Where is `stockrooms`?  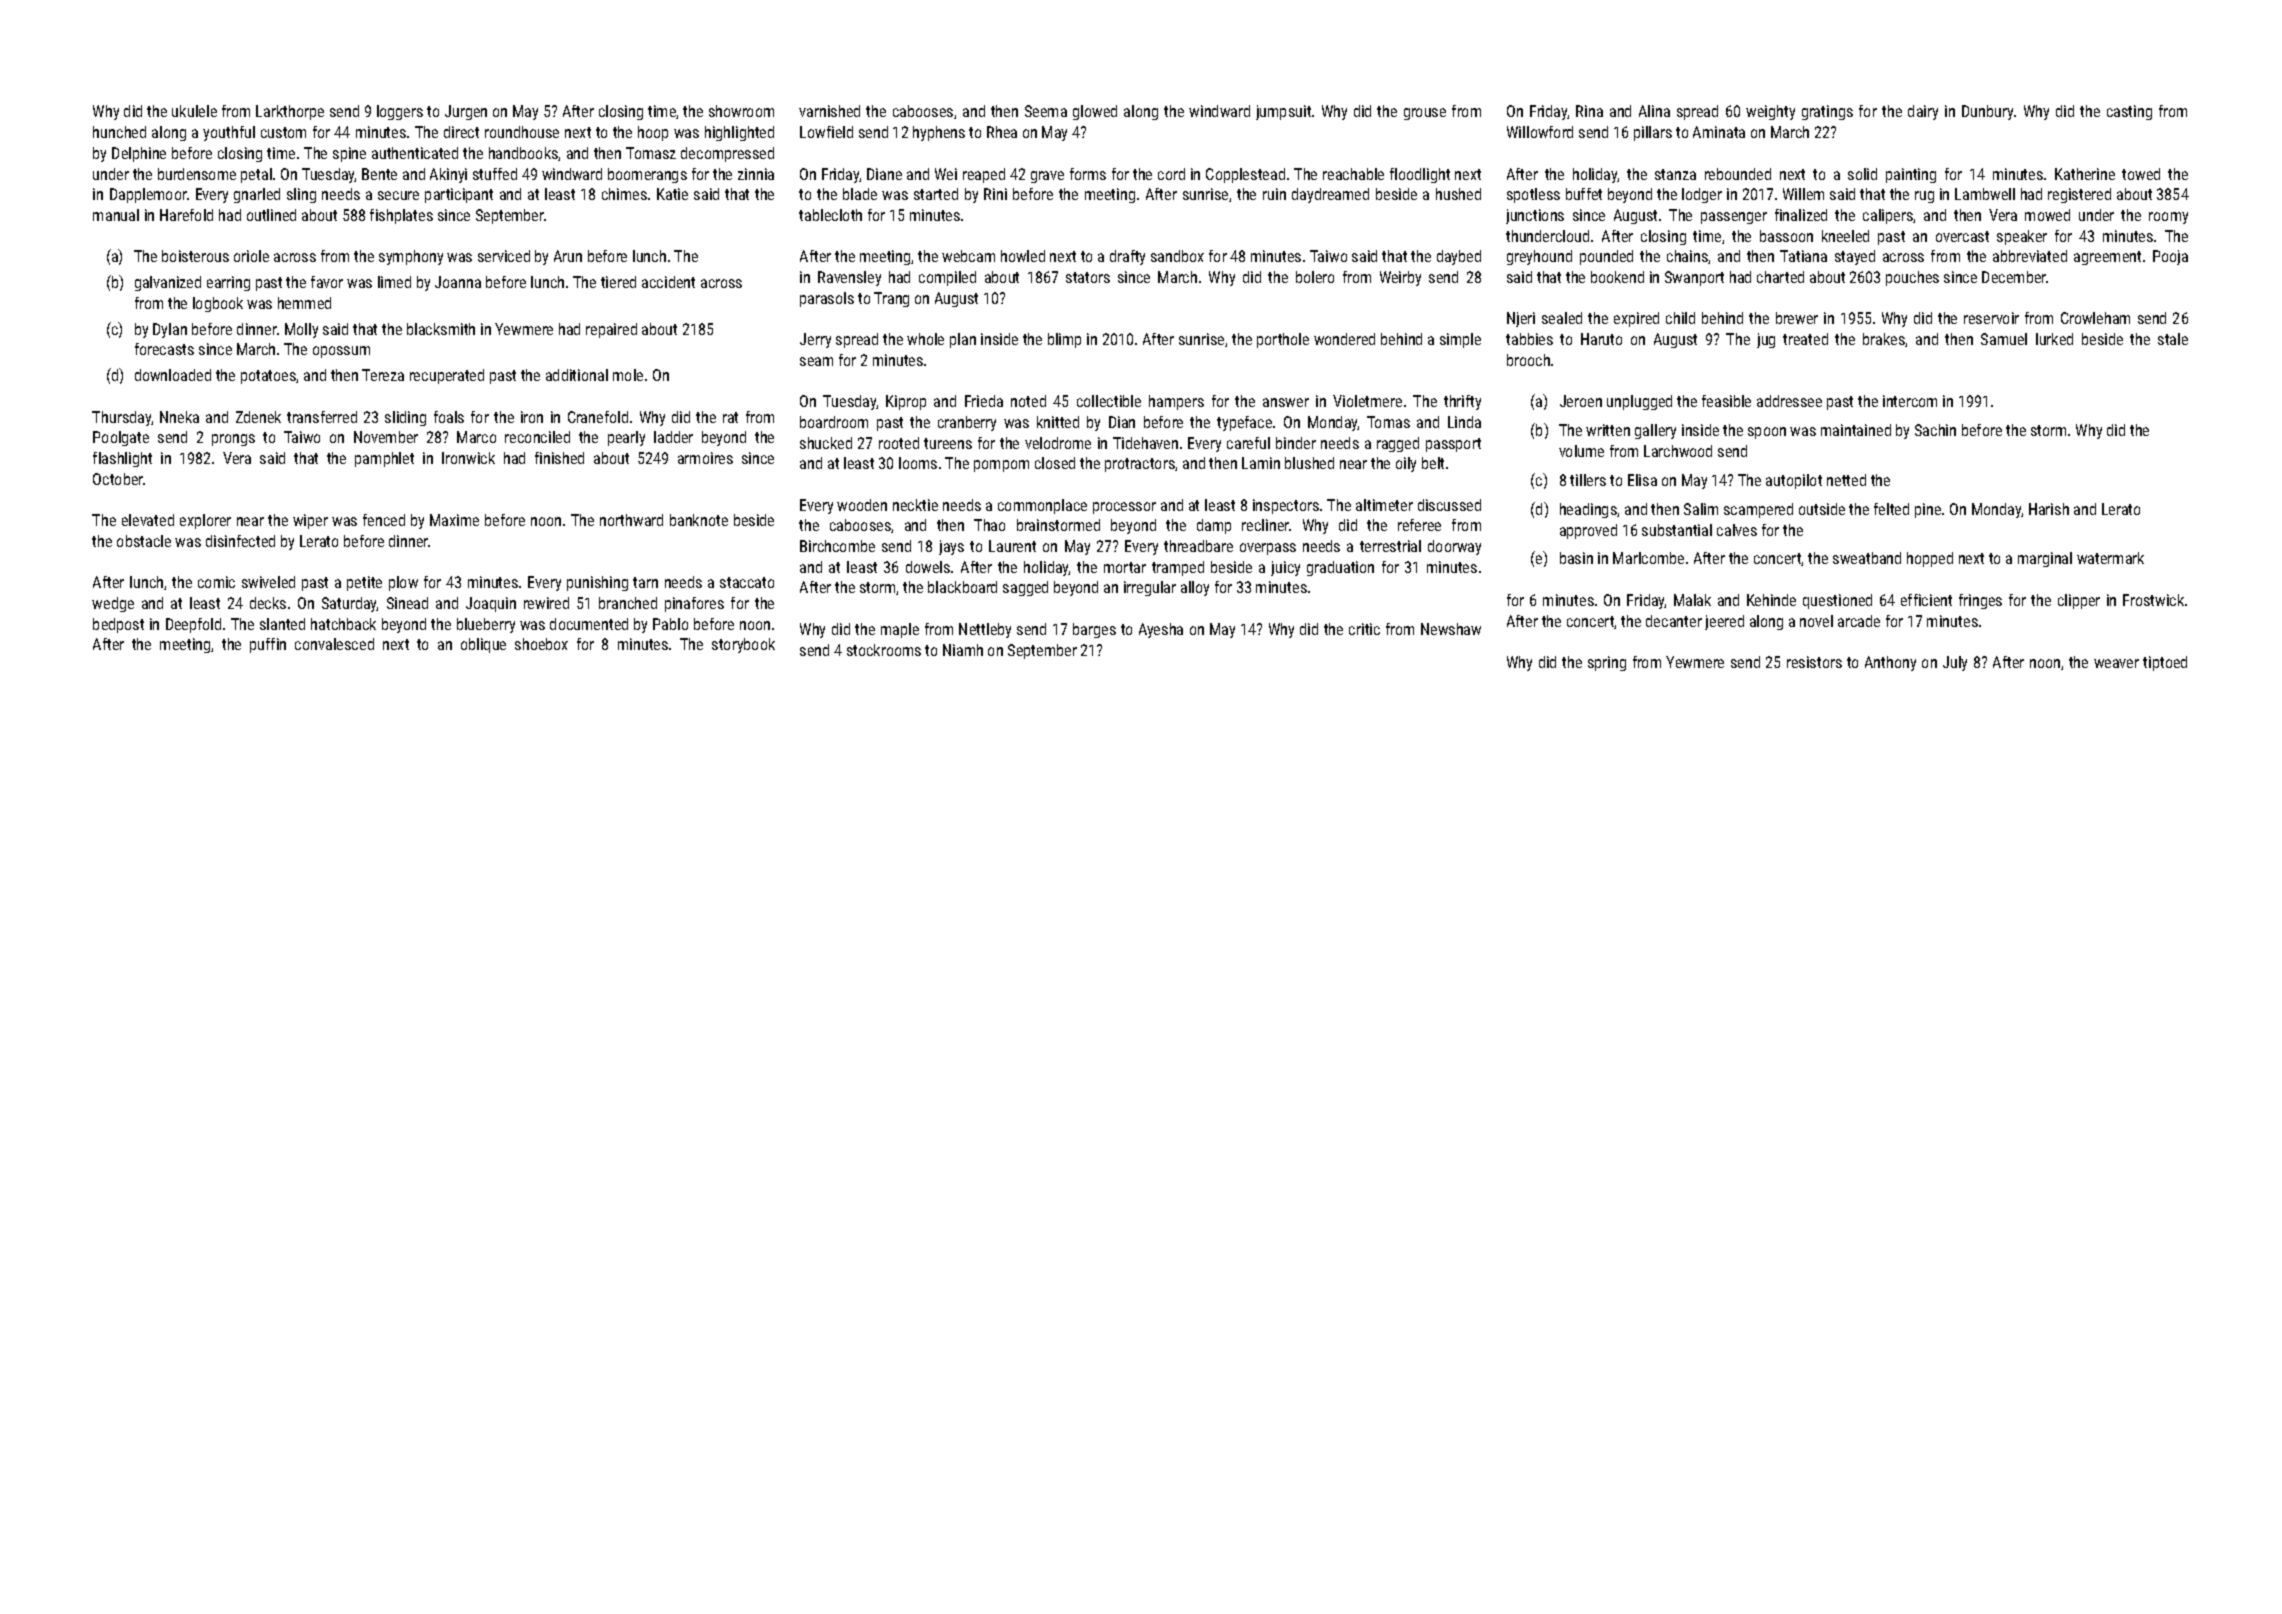 stockrooms is located at coordinates (884, 650).
